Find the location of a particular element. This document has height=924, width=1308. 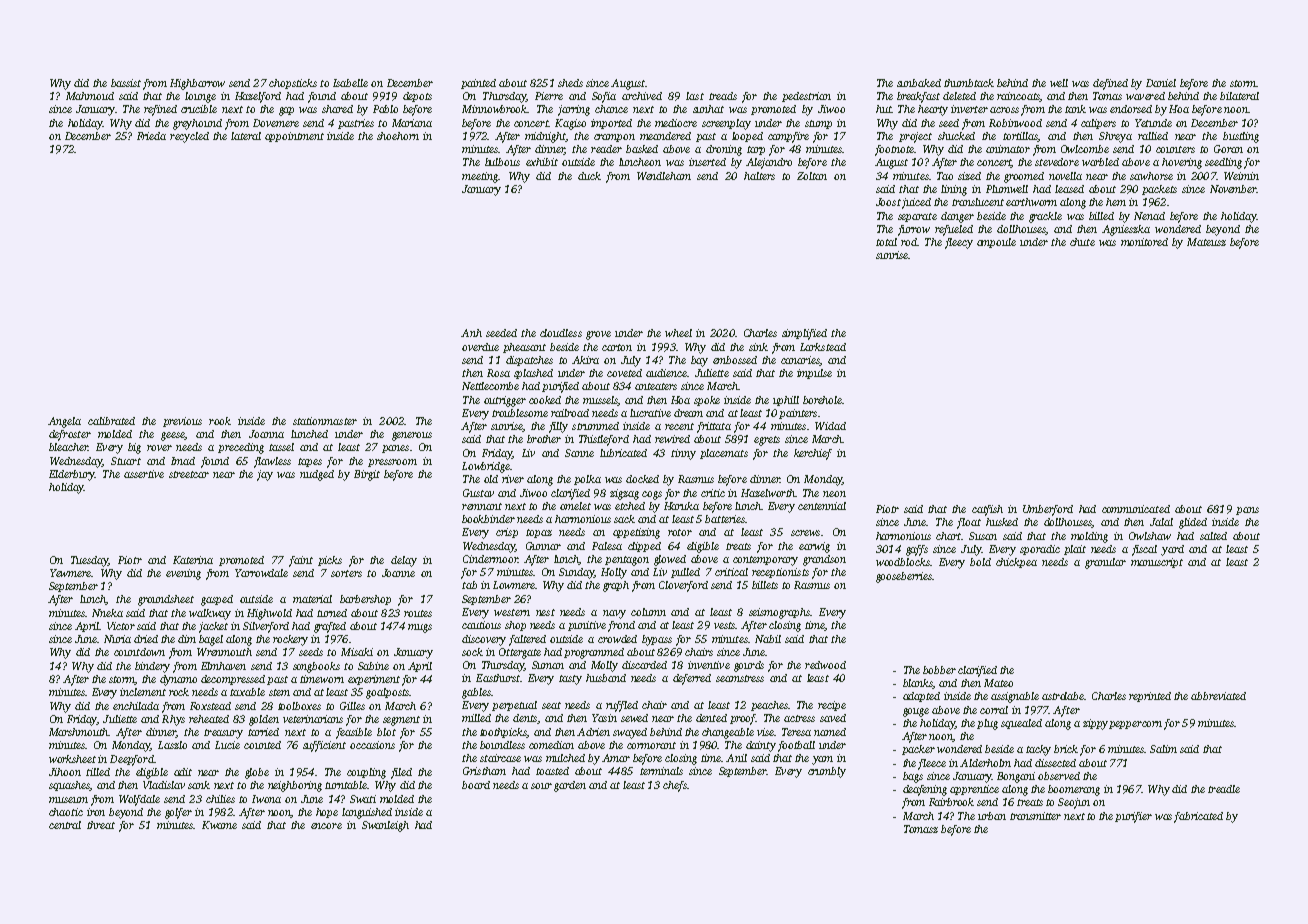

simplified is located at coordinates (804, 334).
